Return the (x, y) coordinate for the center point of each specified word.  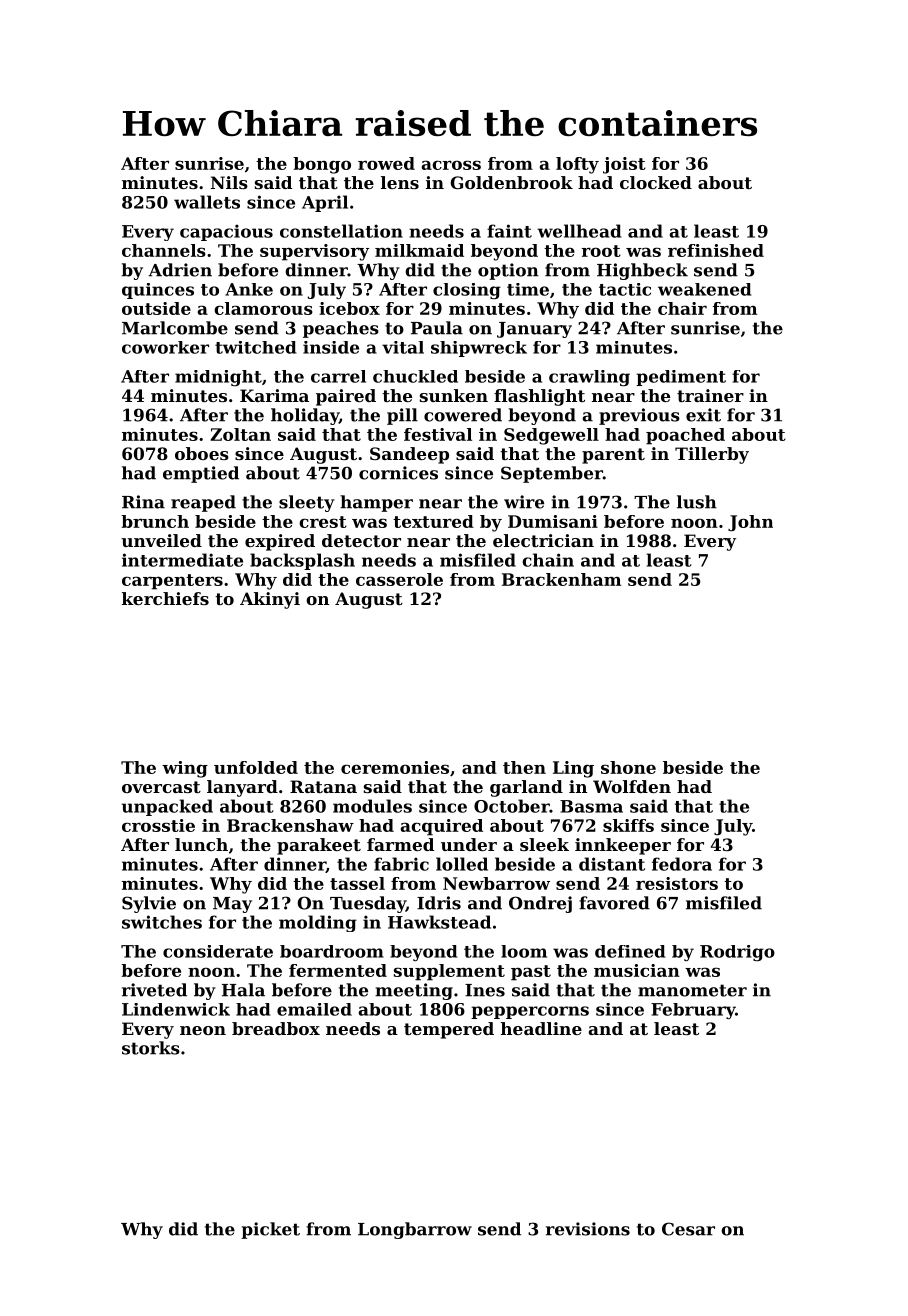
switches (162, 922)
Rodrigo (737, 953)
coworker (165, 347)
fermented (338, 970)
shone (628, 767)
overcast (161, 787)
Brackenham (561, 579)
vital (403, 347)
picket (270, 1230)
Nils (229, 182)
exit (703, 415)
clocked (656, 182)
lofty (577, 165)
